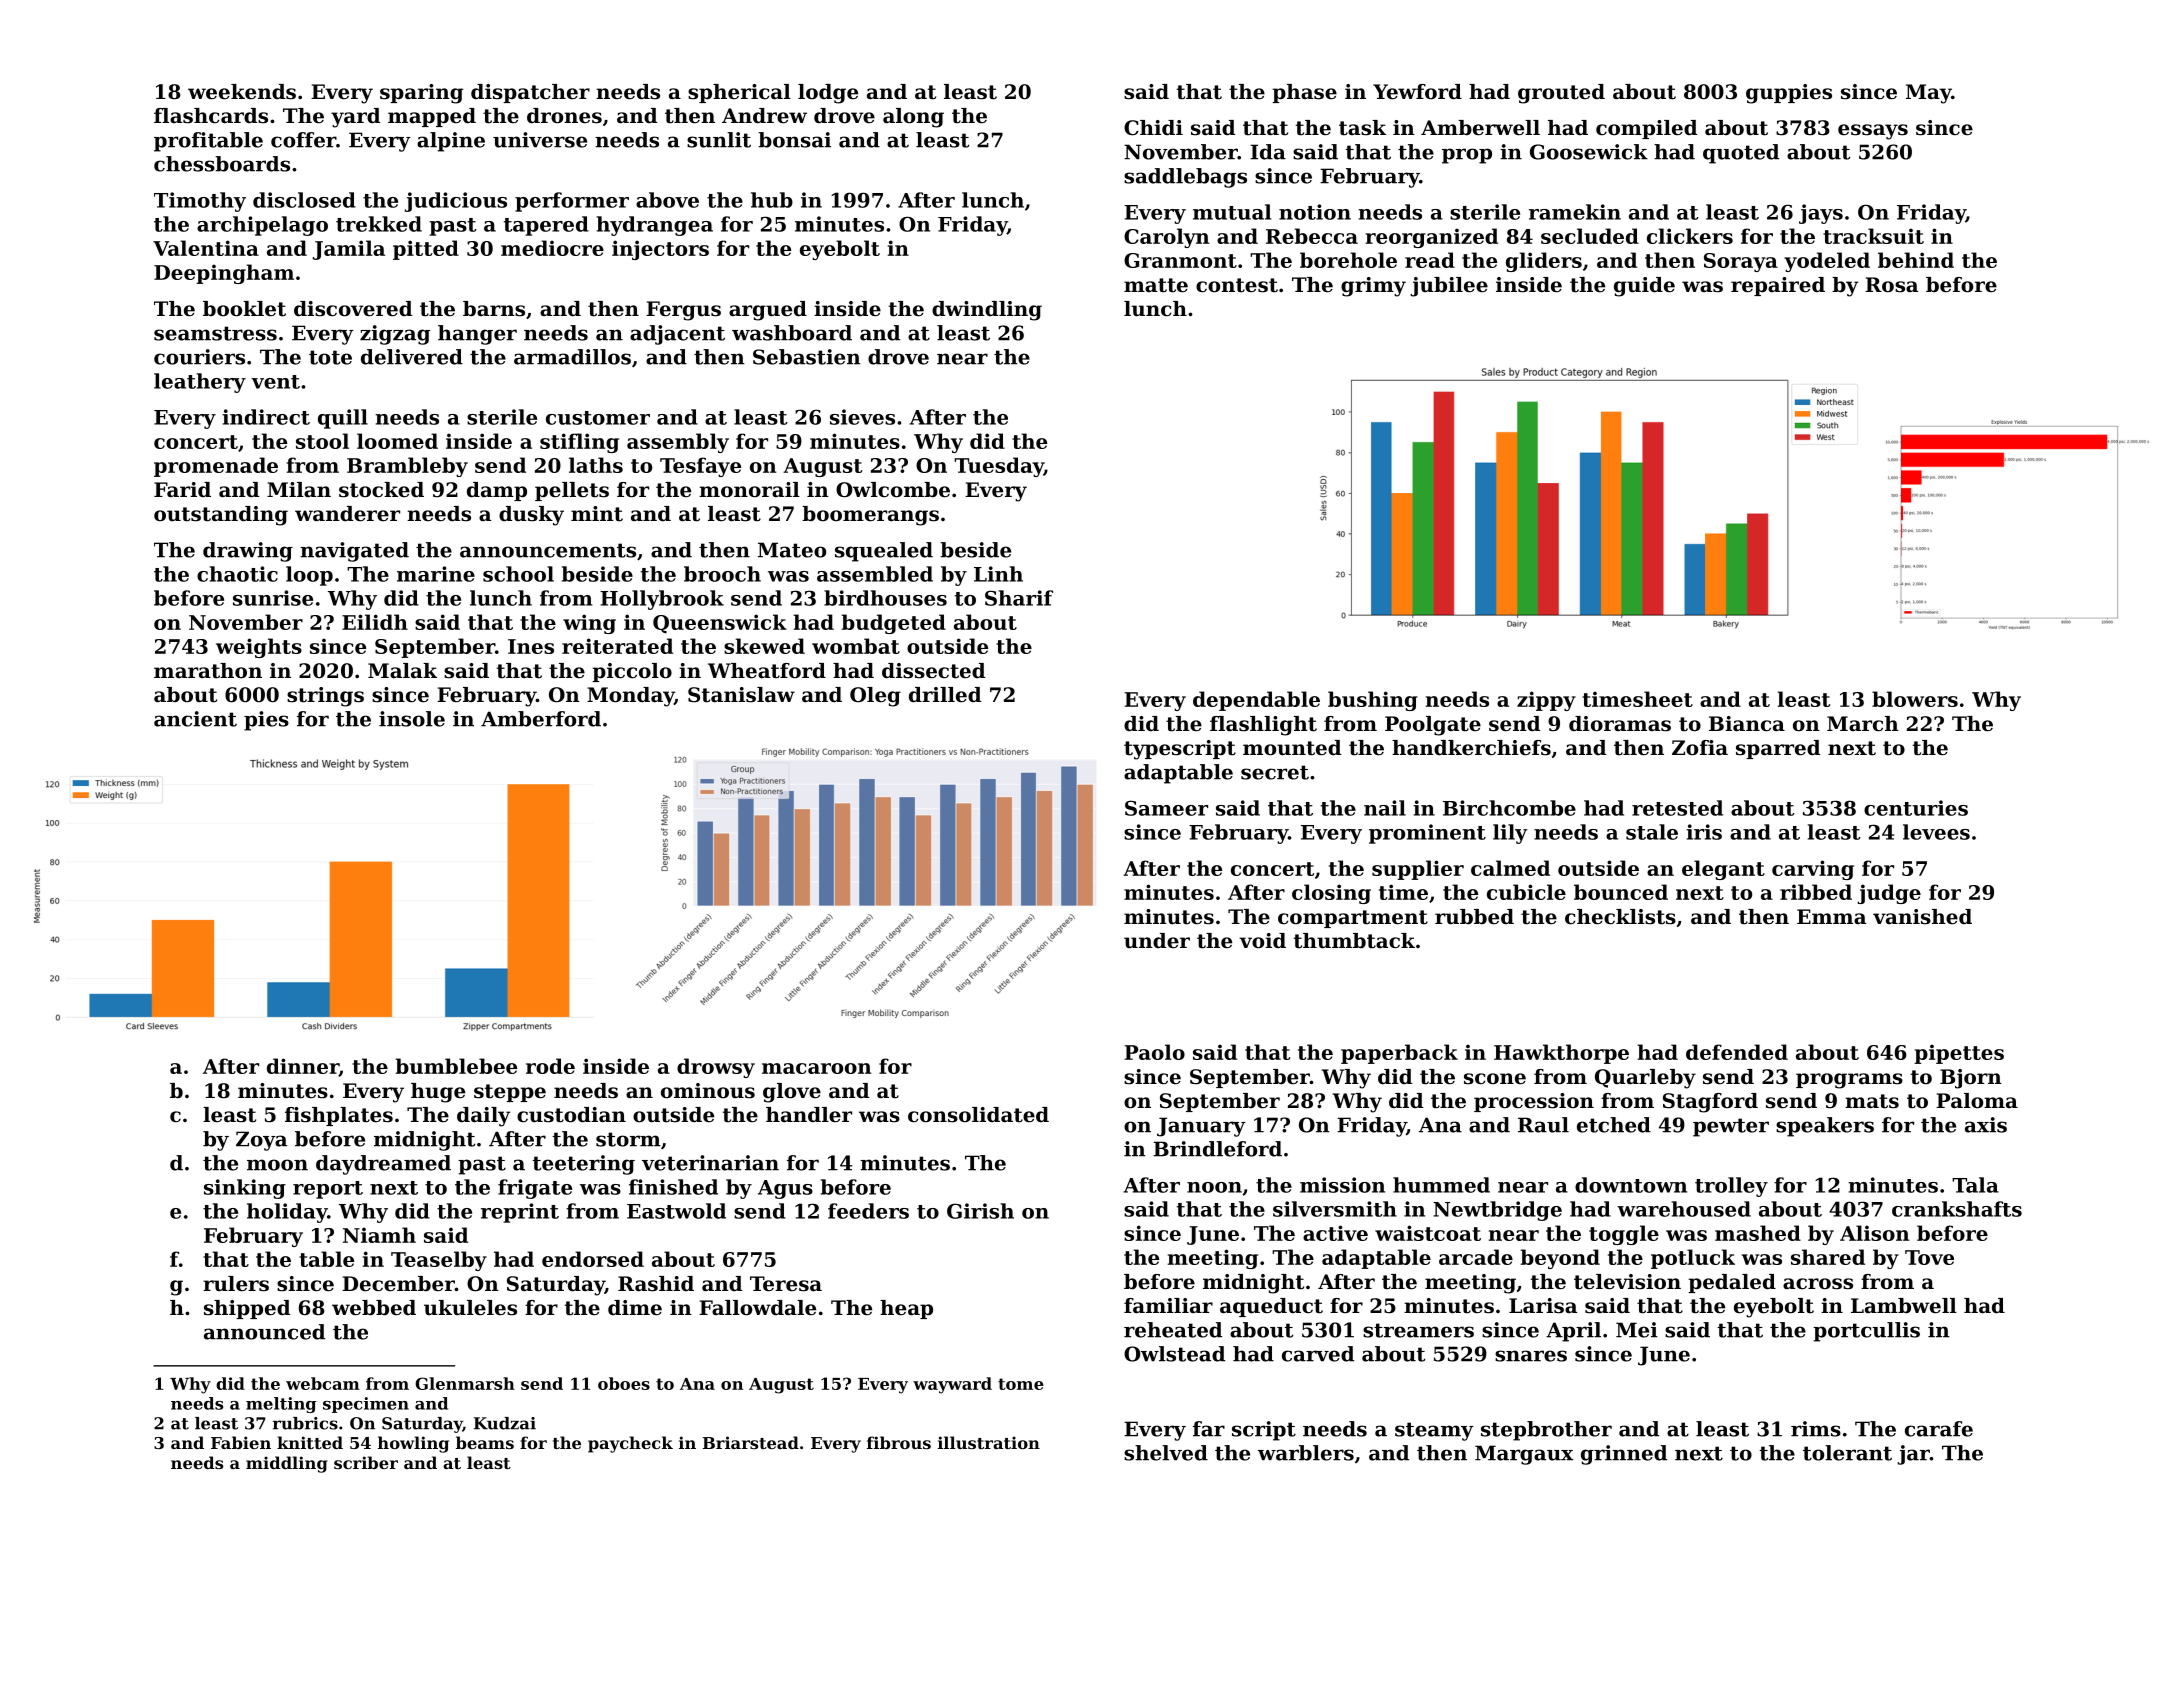 This image has height=1683, width=2178. Describe the element at coordinates (1155, 1052) in the image. I see `Paolo` at that location.
